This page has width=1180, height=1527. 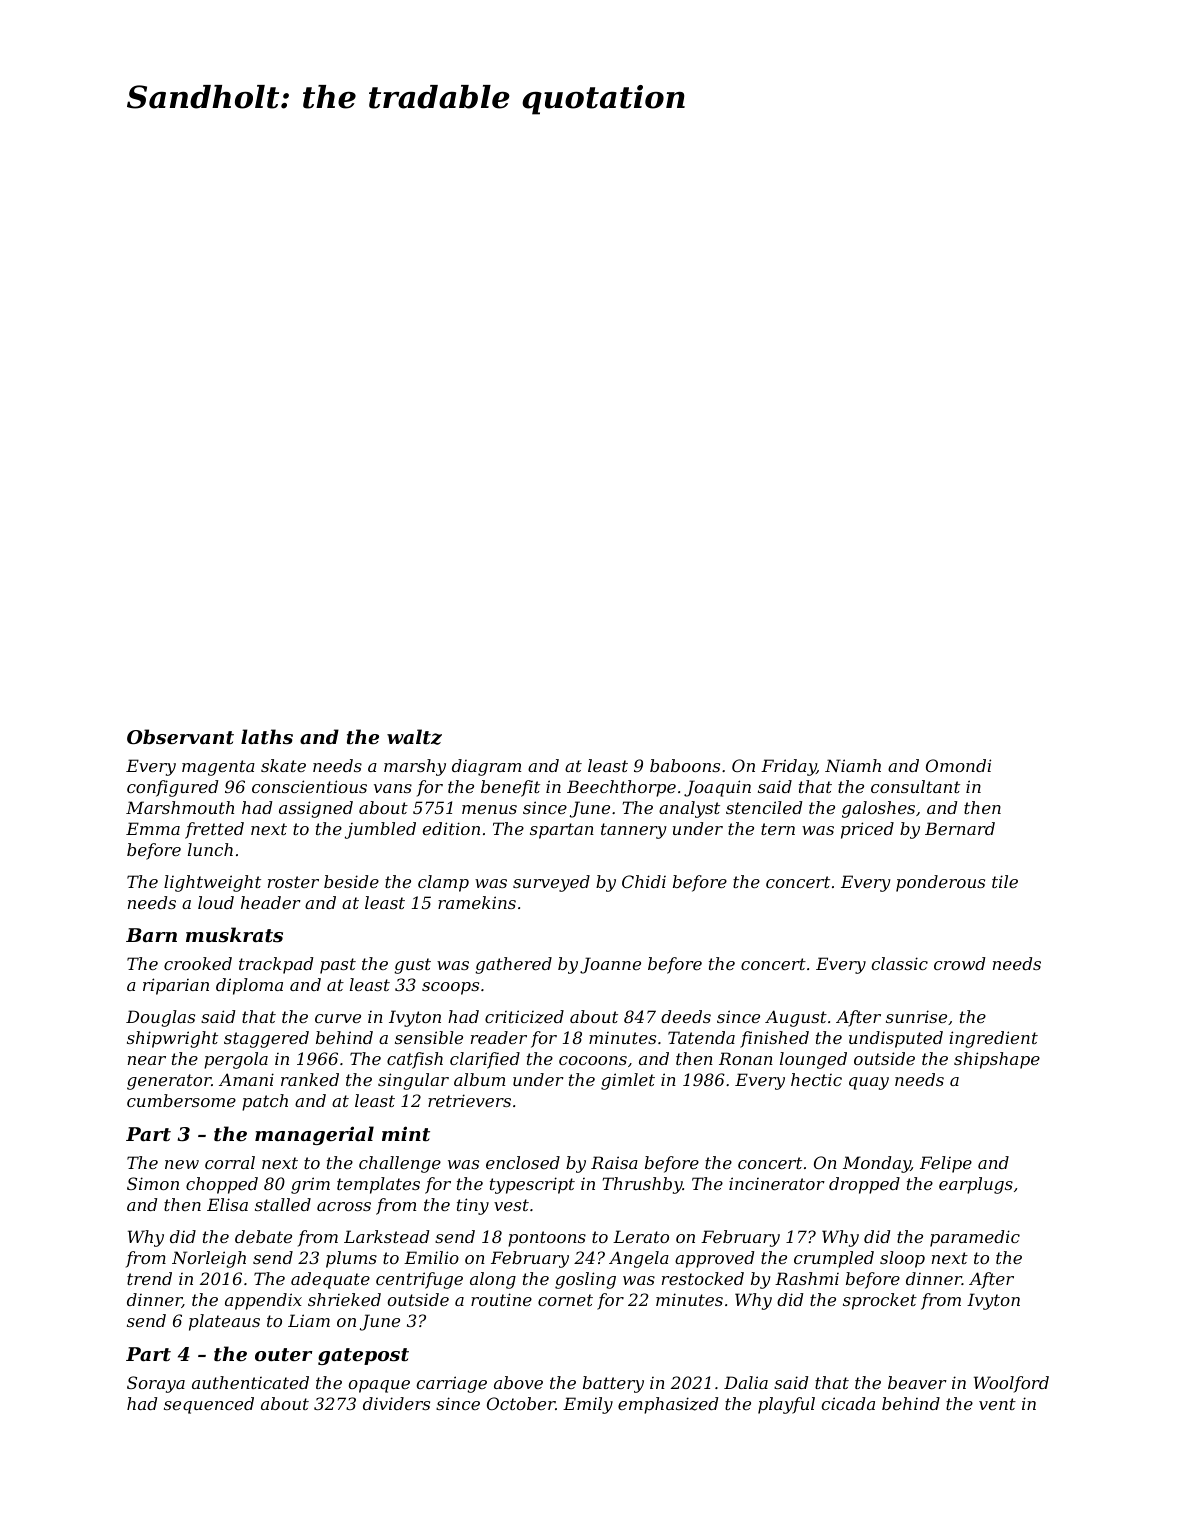 What do you see at coordinates (946, 1164) in the page?
I see `Felipe` at bounding box center [946, 1164].
